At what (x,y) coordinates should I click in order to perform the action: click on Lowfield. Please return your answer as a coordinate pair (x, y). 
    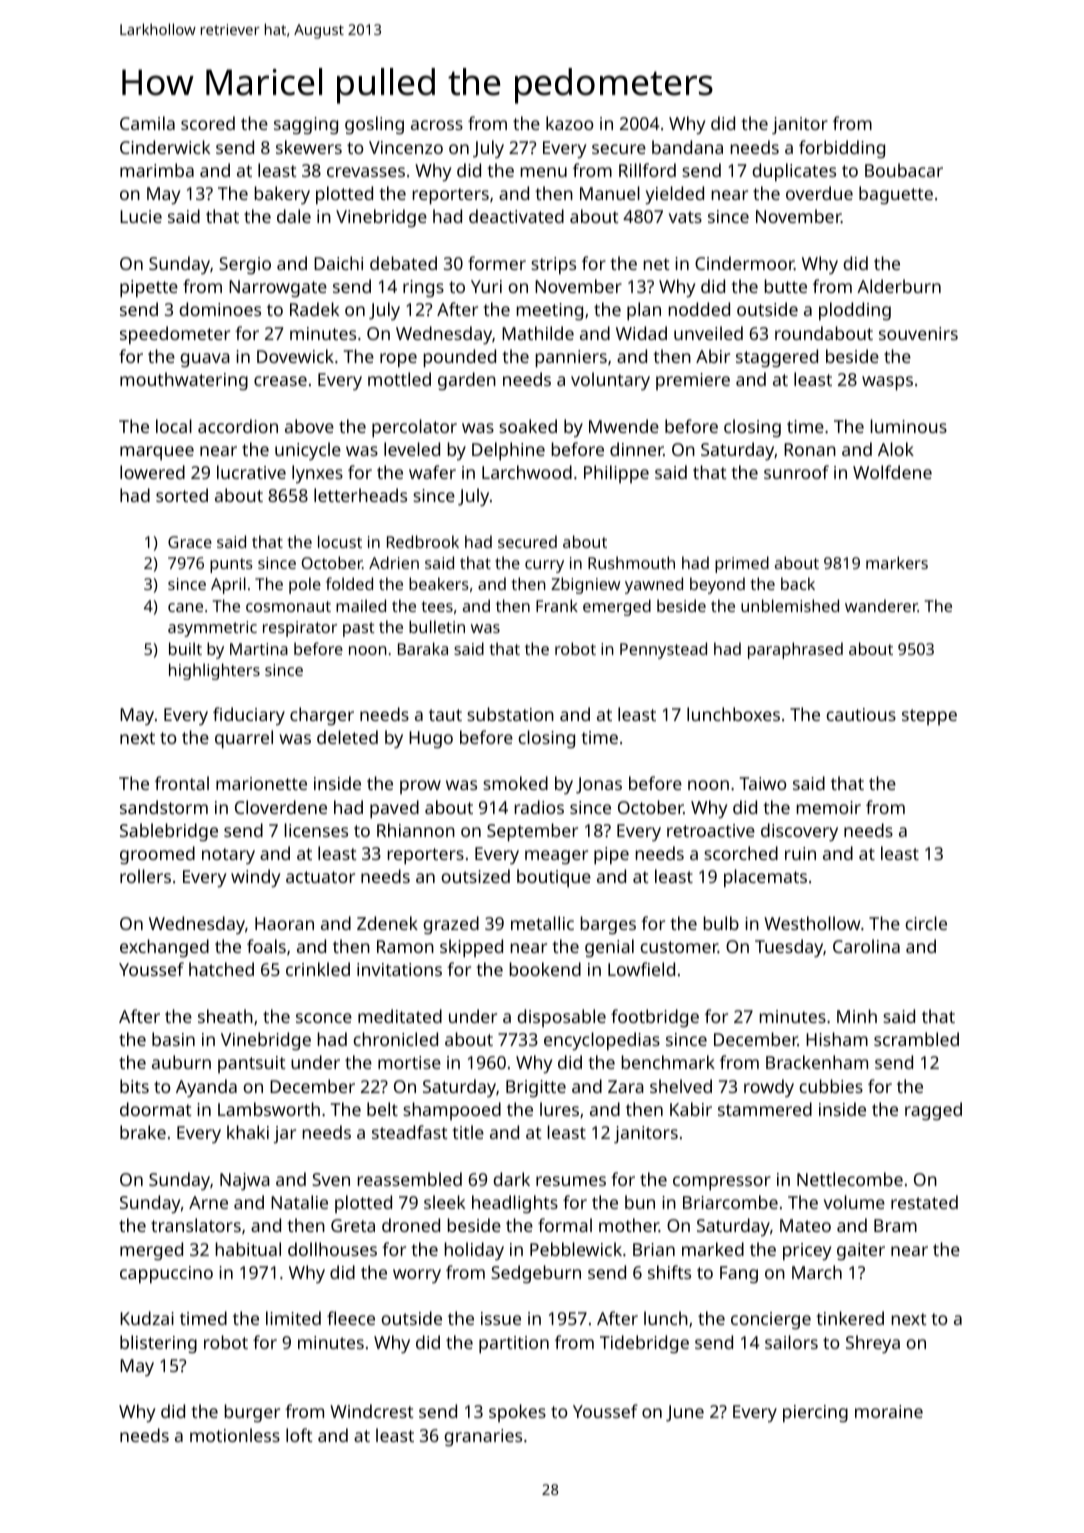
    Looking at the image, I should click on (641, 969).
